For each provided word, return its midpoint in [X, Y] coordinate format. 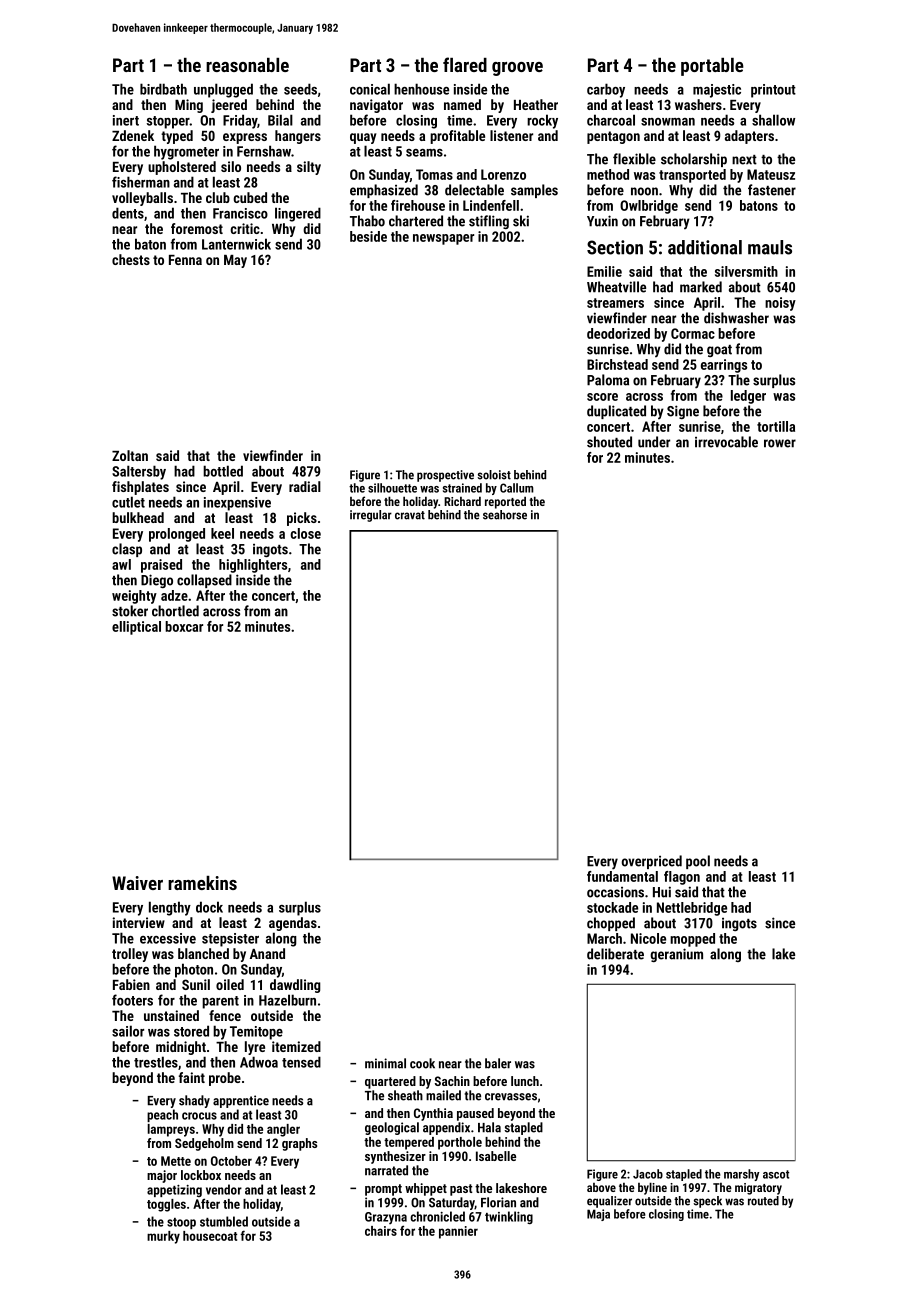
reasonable [247, 65]
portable [712, 67]
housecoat [210, 1236]
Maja [598, 1215]
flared [465, 64]
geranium [676, 955]
